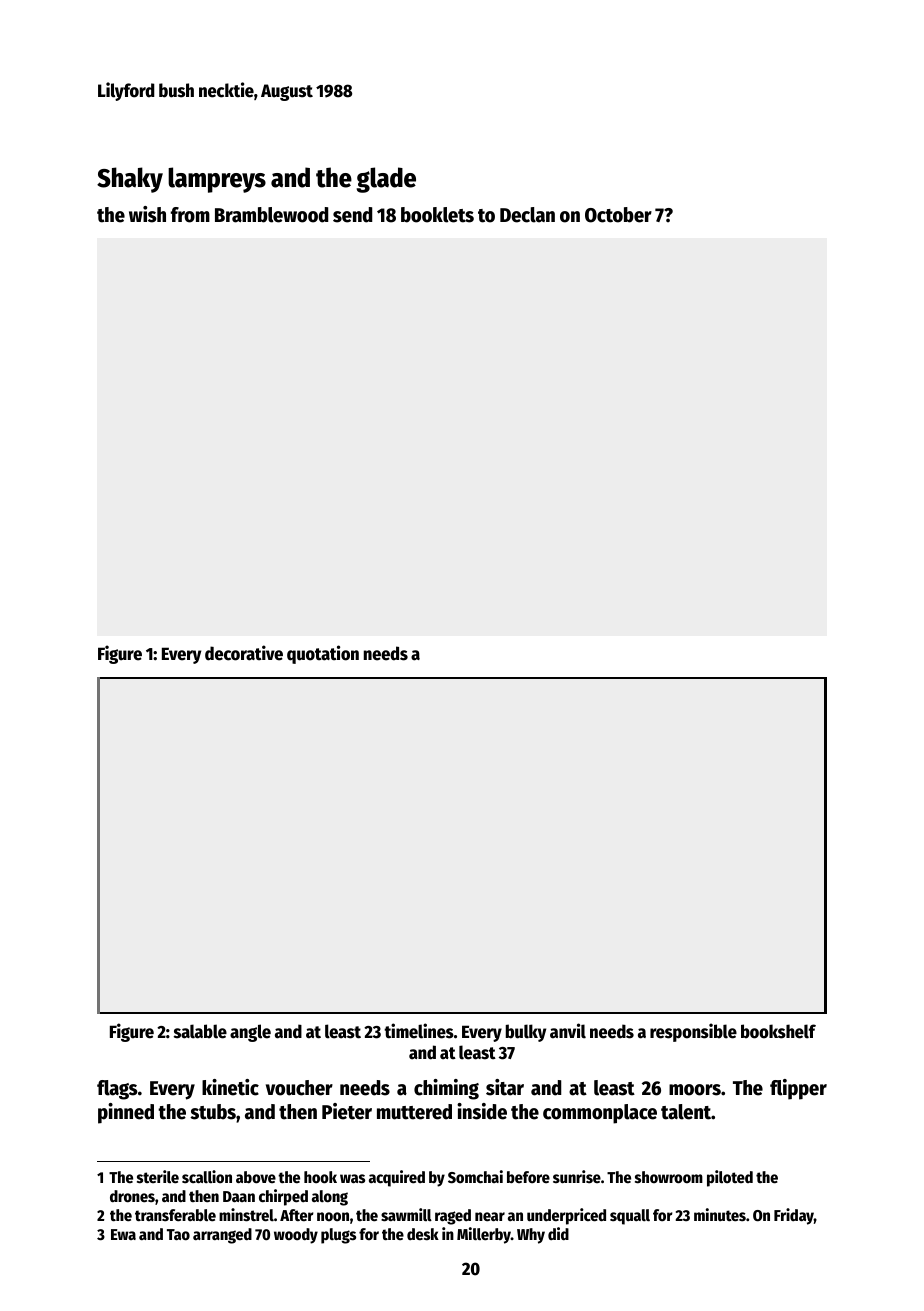 This document has height=1311, width=924. What do you see at coordinates (527, 215) in the document?
I see `Declan` at bounding box center [527, 215].
